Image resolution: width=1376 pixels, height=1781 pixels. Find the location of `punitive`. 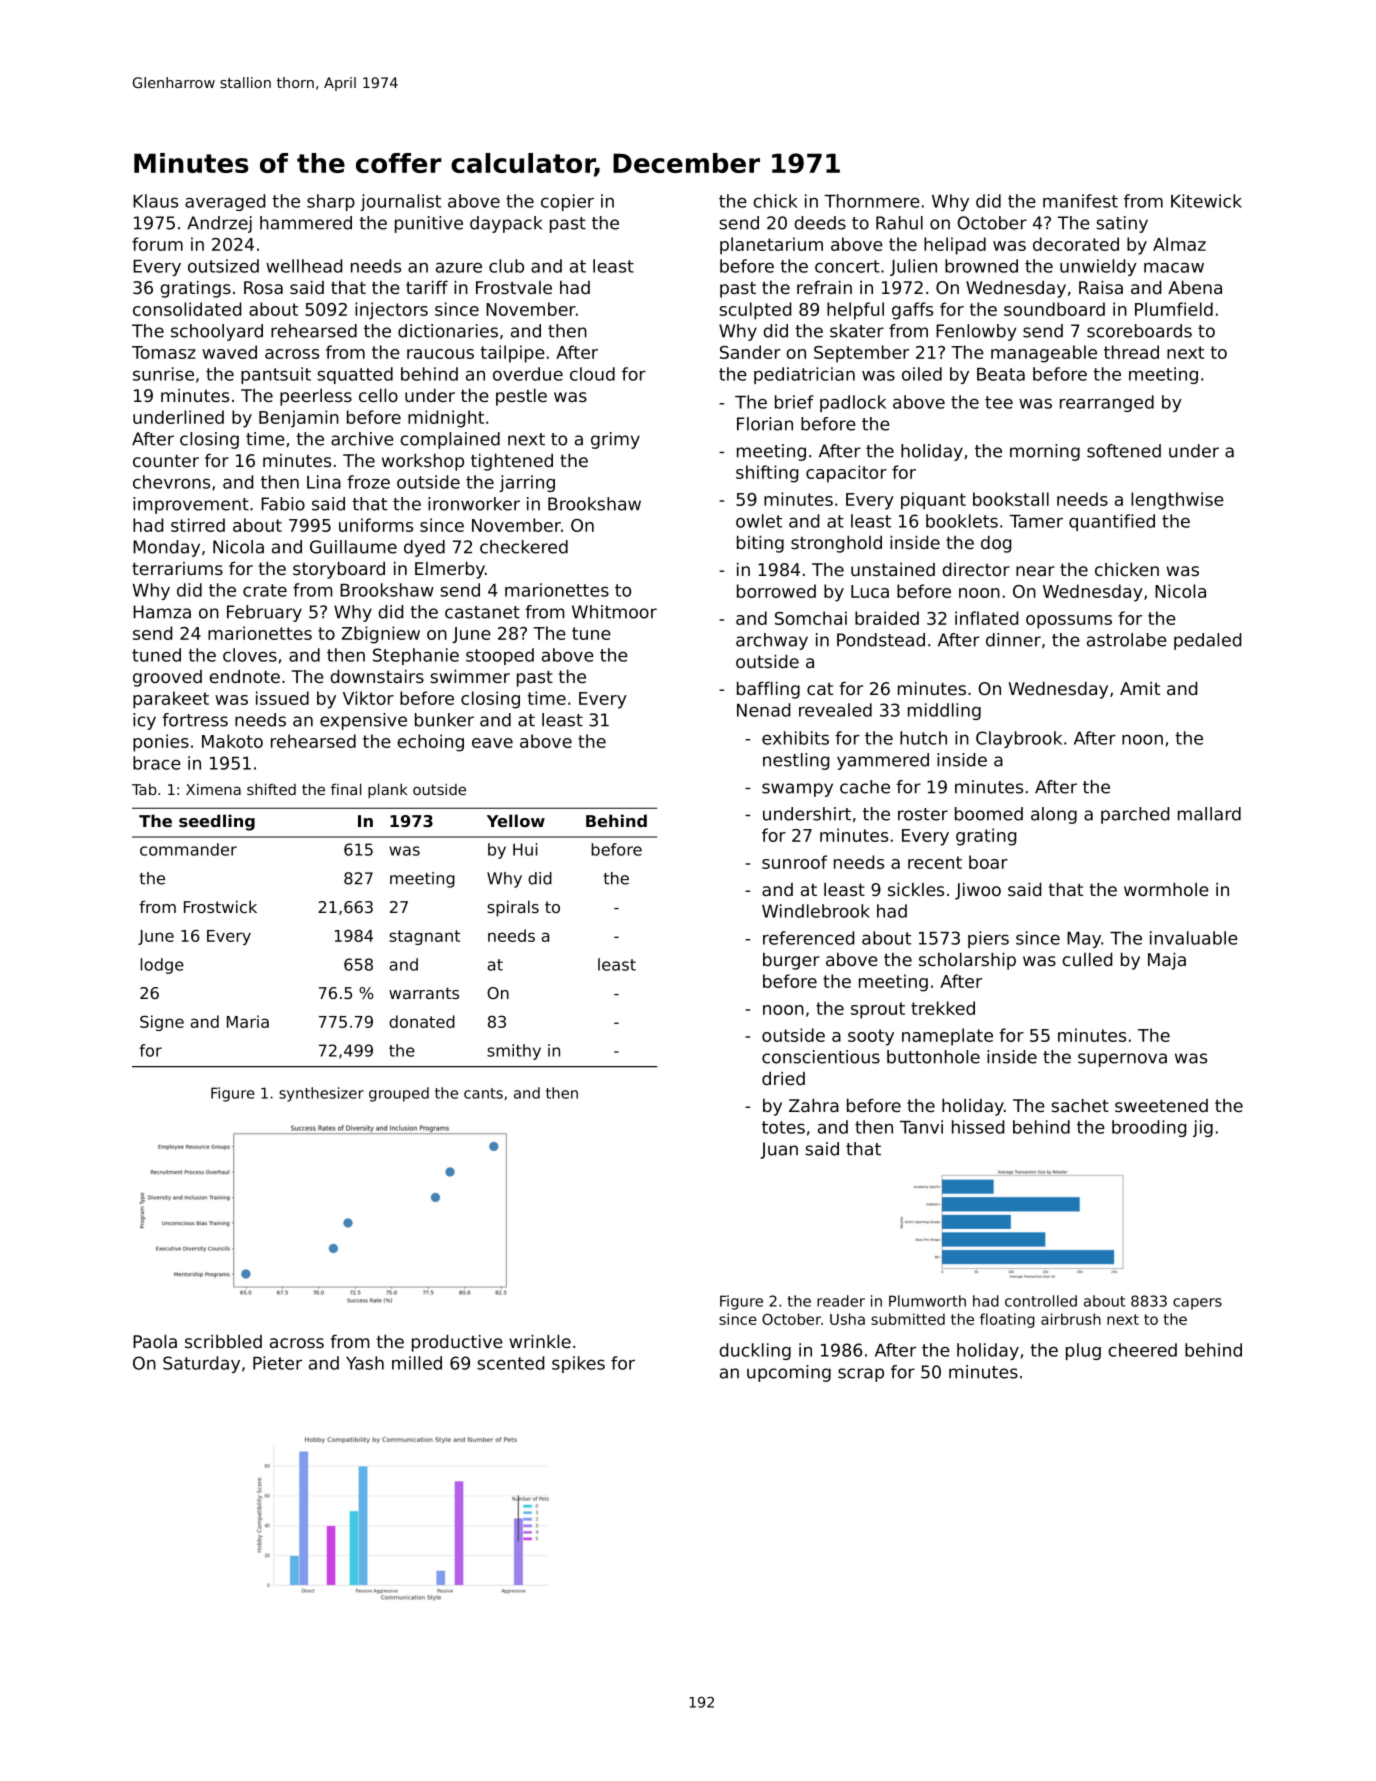

punitive is located at coordinates (429, 224).
